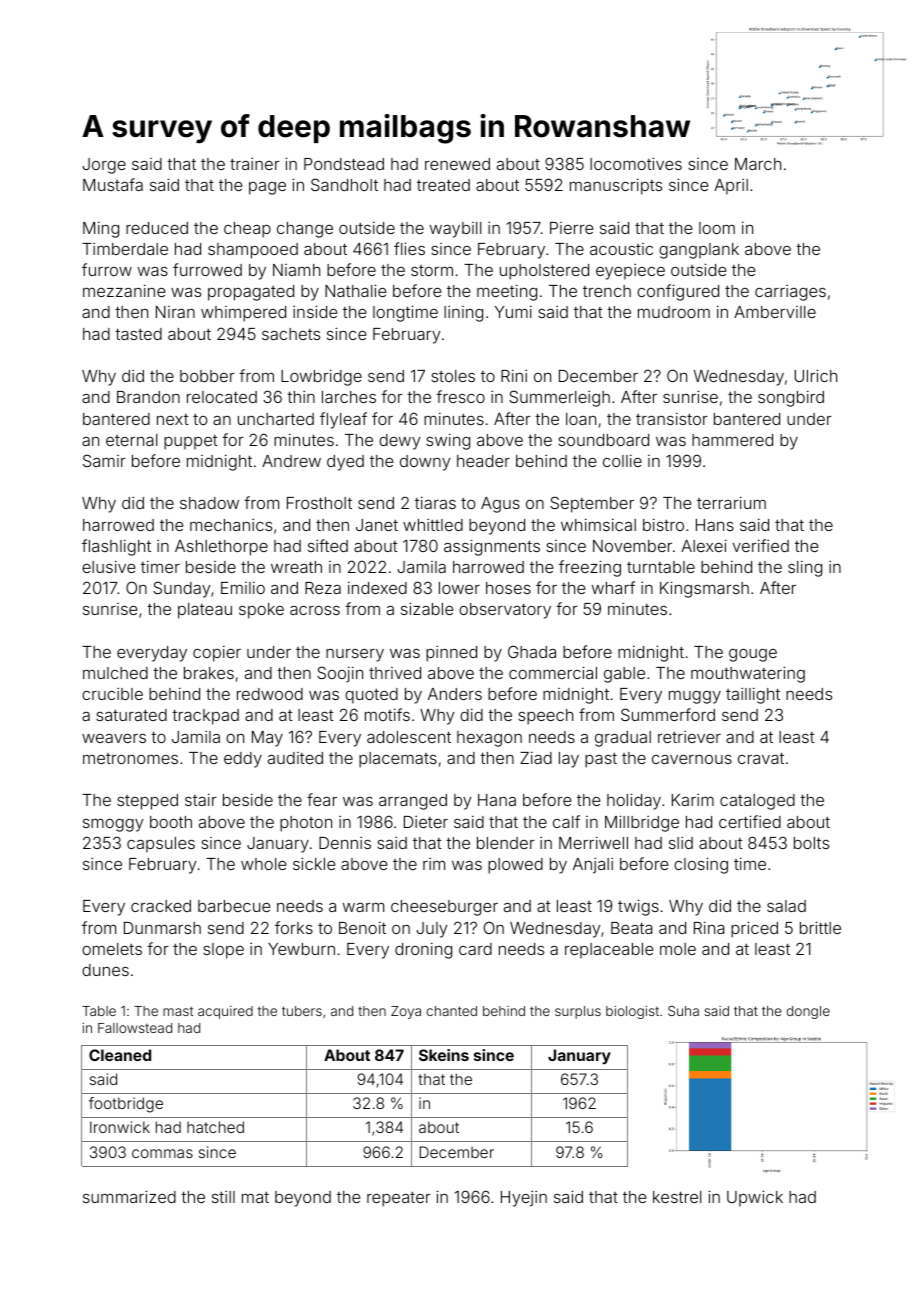 Image resolution: width=924 pixels, height=1308 pixels. I want to click on renewed, so click(457, 164).
